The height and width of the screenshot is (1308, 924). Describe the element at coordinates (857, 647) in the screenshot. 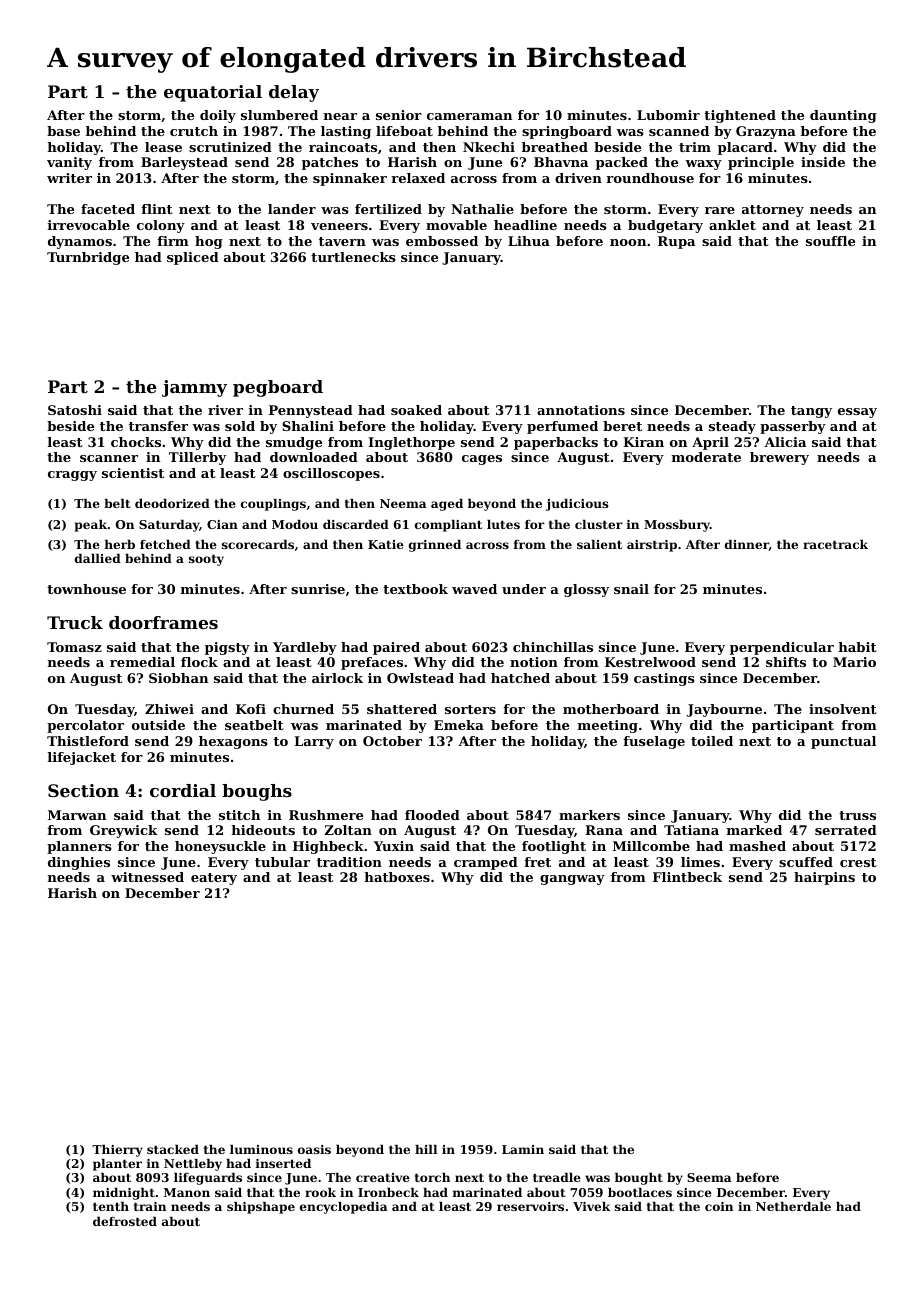

I see `habit` at that location.
